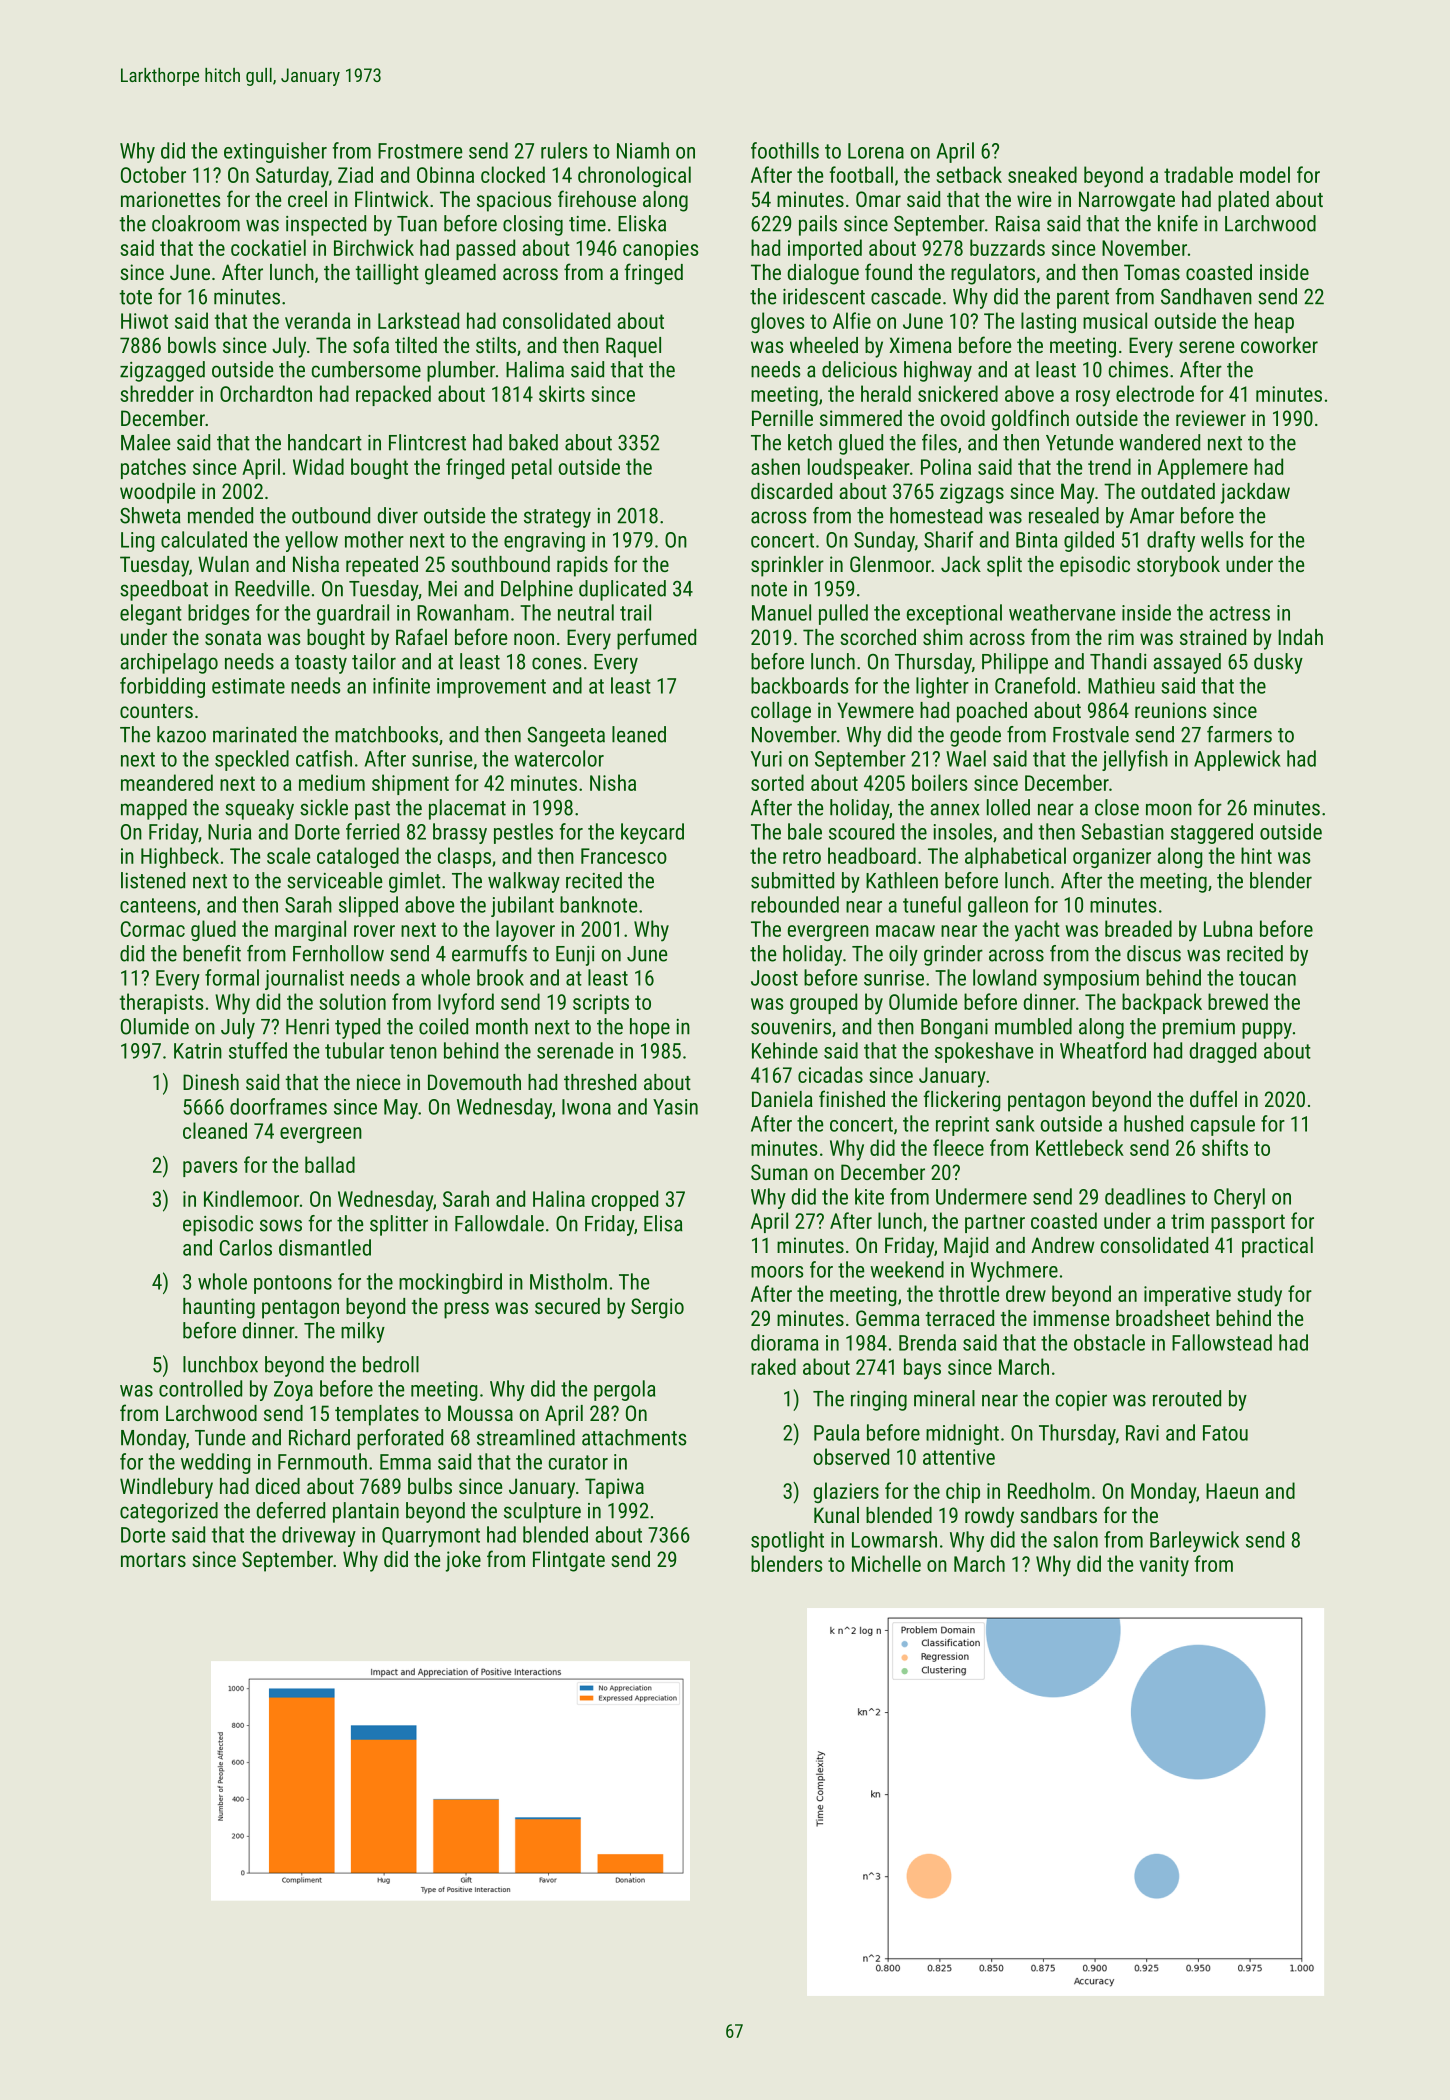 This screenshot has width=1450, height=2100. What do you see at coordinates (533, 442) in the screenshot?
I see `baked` at bounding box center [533, 442].
